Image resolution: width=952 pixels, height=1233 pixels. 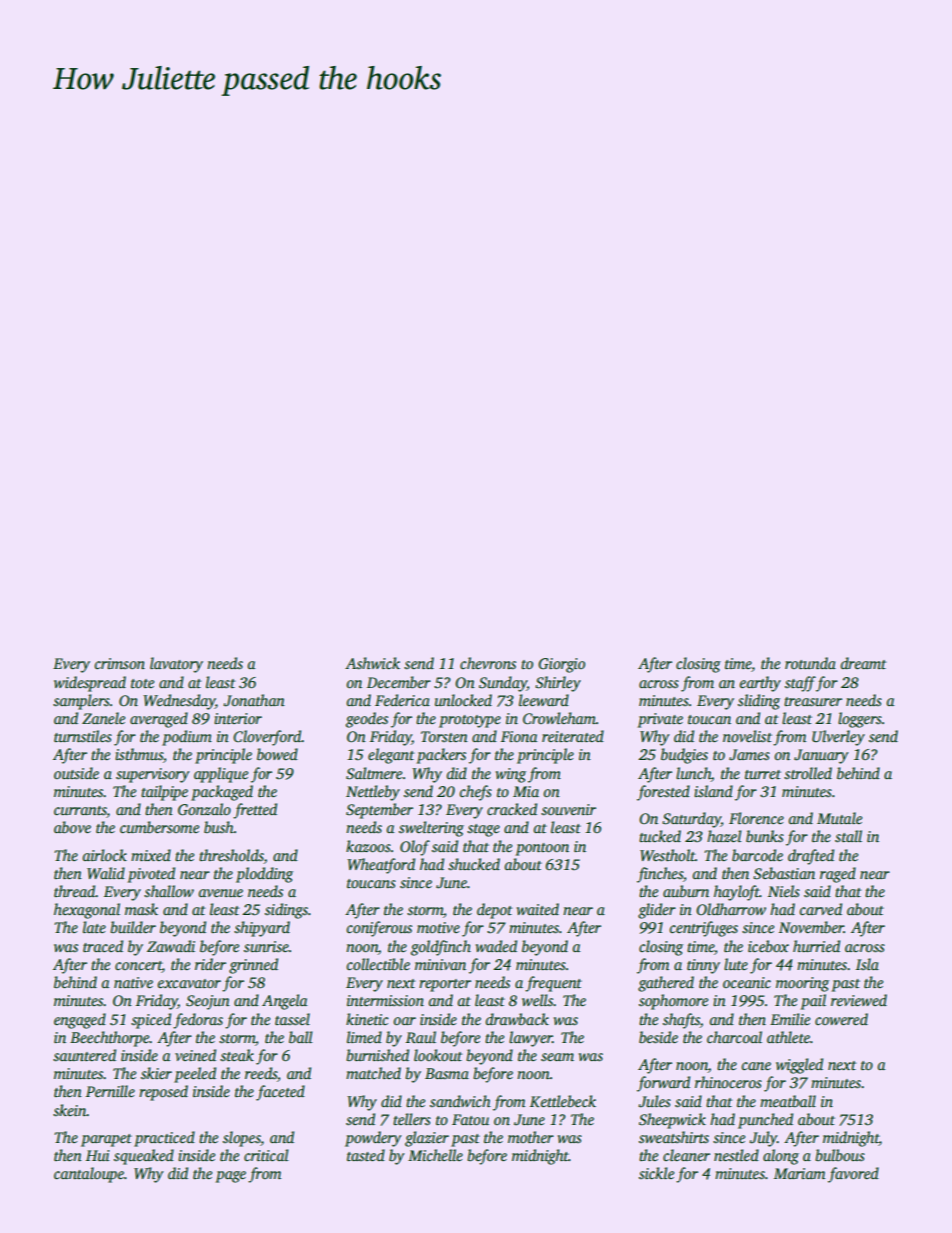 What do you see at coordinates (760, 684) in the screenshot?
I see `earthy` at bounding box center [760, 684].
